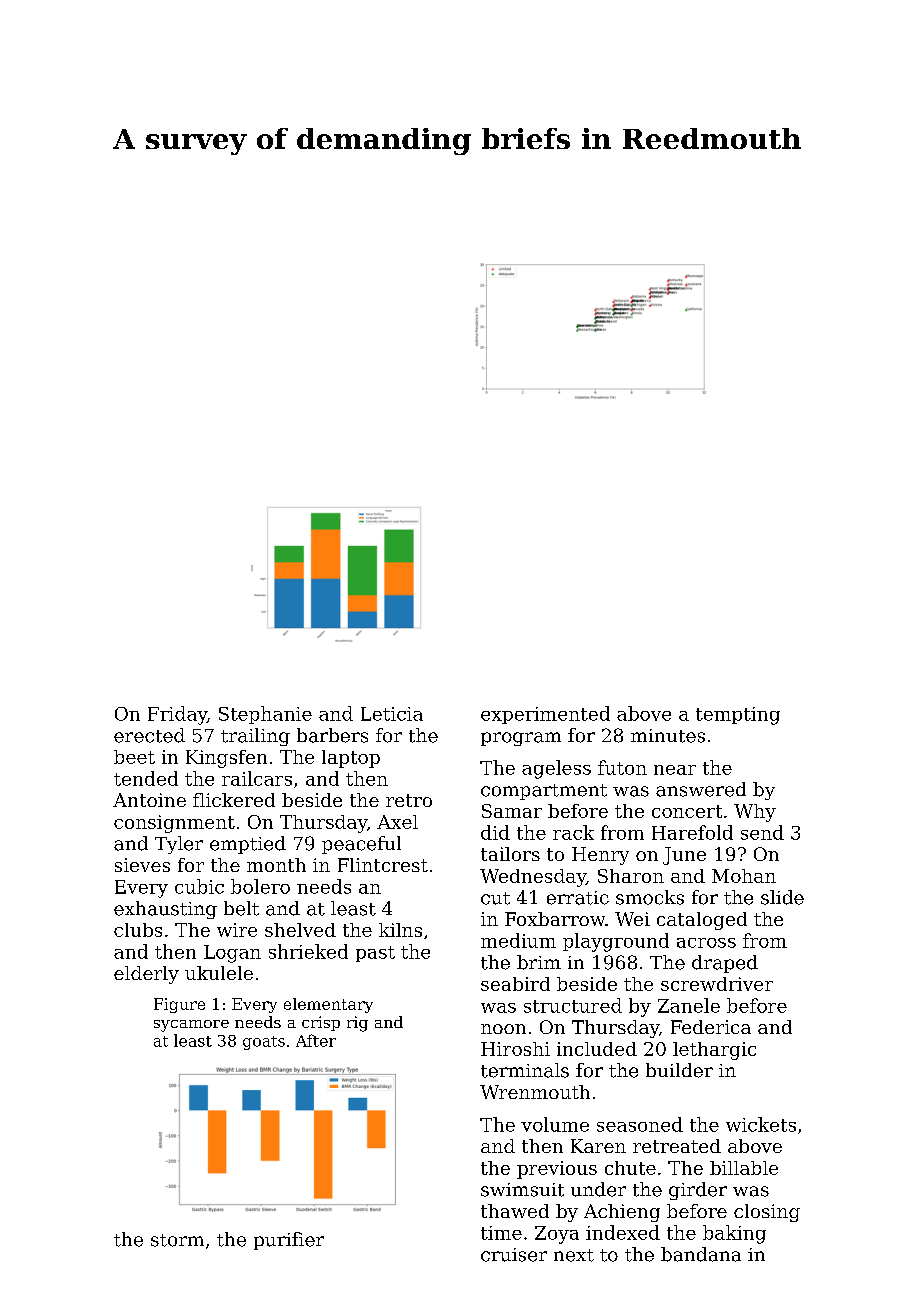 The height and width of the screenshot is (1308, 924). I want to click on goats, so click(264, 1043).
